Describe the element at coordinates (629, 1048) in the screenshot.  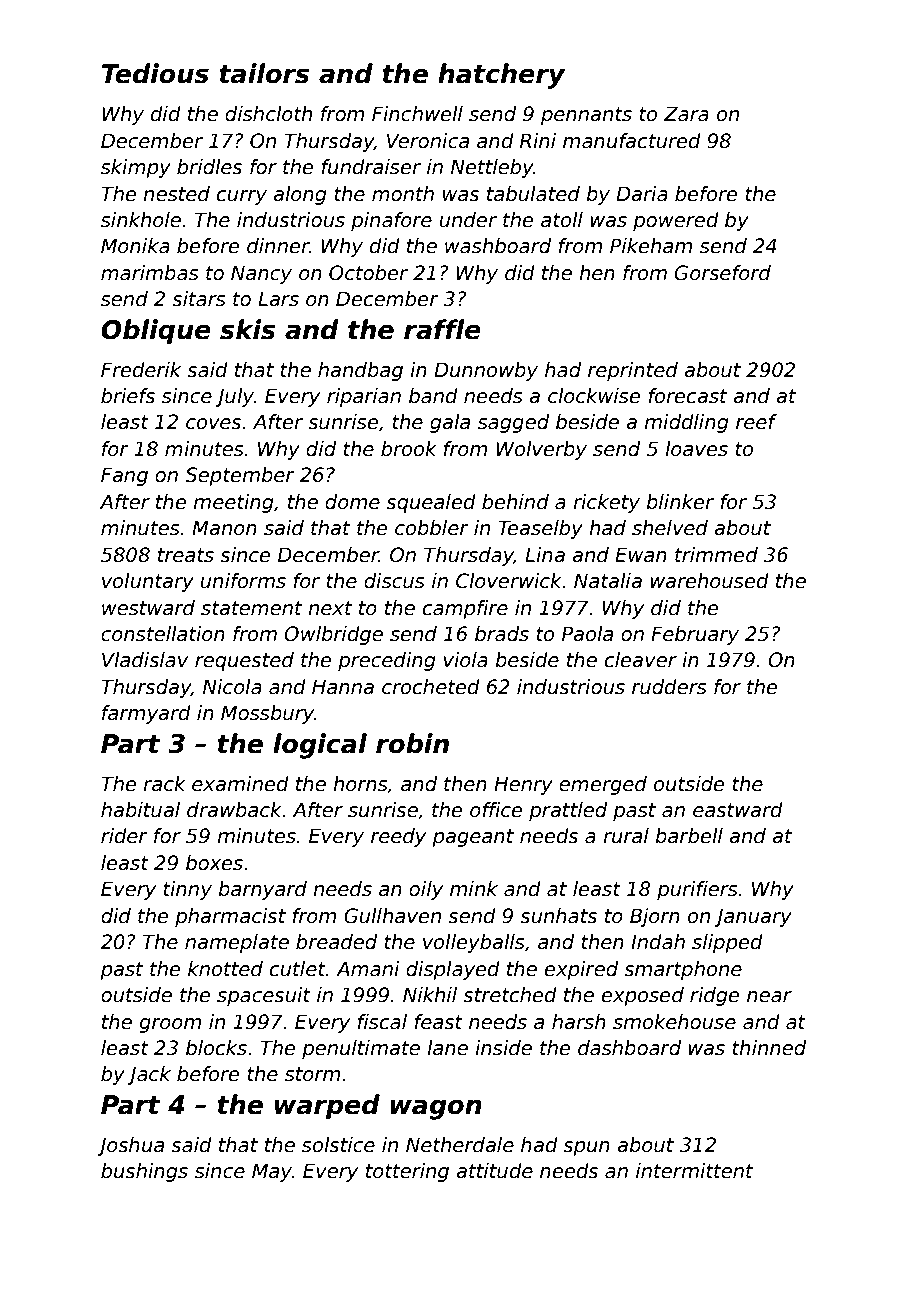
I see `dashboard` at that location.
